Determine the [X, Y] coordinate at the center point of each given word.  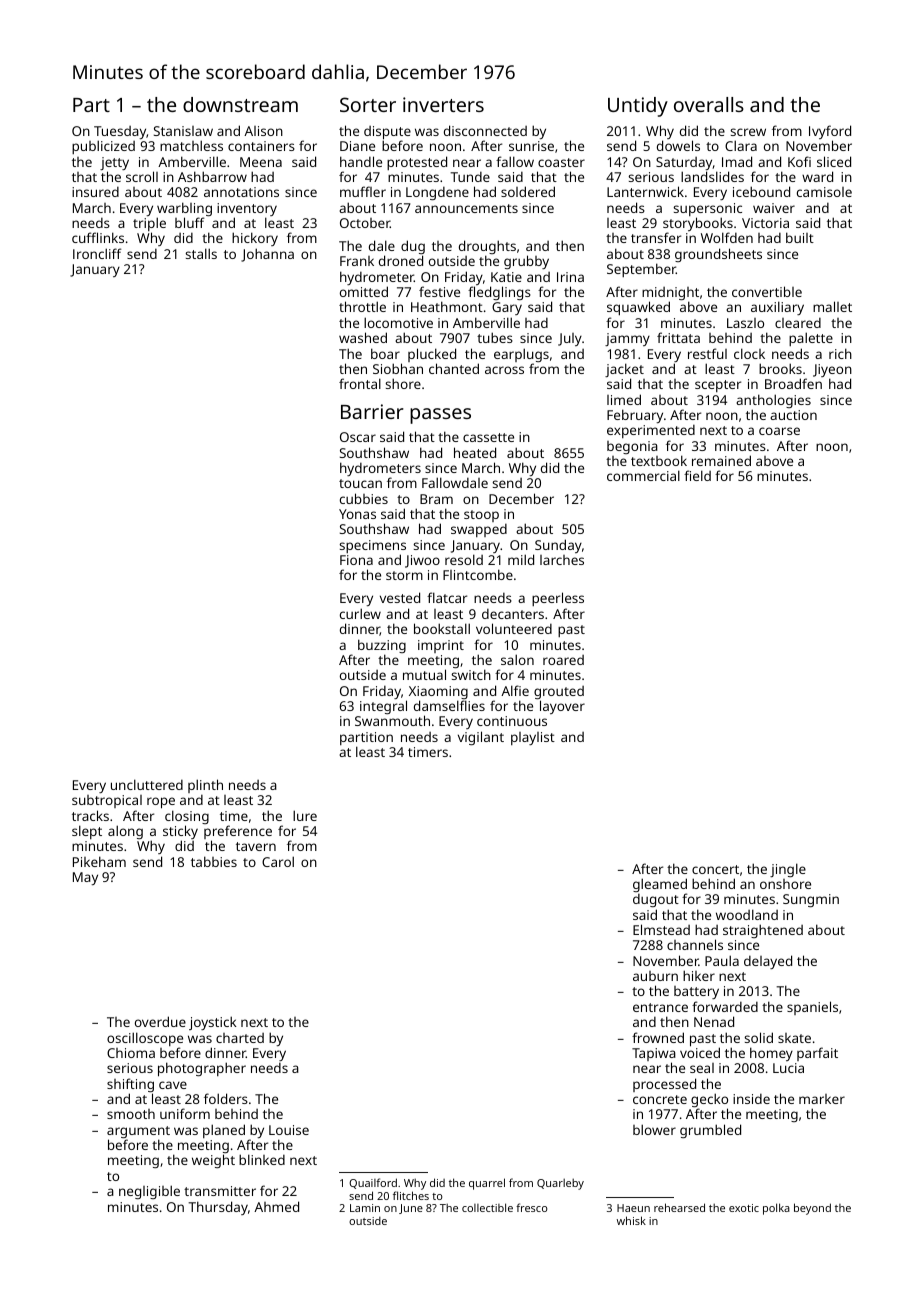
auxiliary [777, 308]
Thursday [218, 1208]
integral [383, 707]
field [697, 475]
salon [517, 659]
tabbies [214, 861]
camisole [824, 192]
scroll [142, 176]
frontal [360, 383]
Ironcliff [97, 253]
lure [305, 815]
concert [715, 869]
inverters [443, 104]
